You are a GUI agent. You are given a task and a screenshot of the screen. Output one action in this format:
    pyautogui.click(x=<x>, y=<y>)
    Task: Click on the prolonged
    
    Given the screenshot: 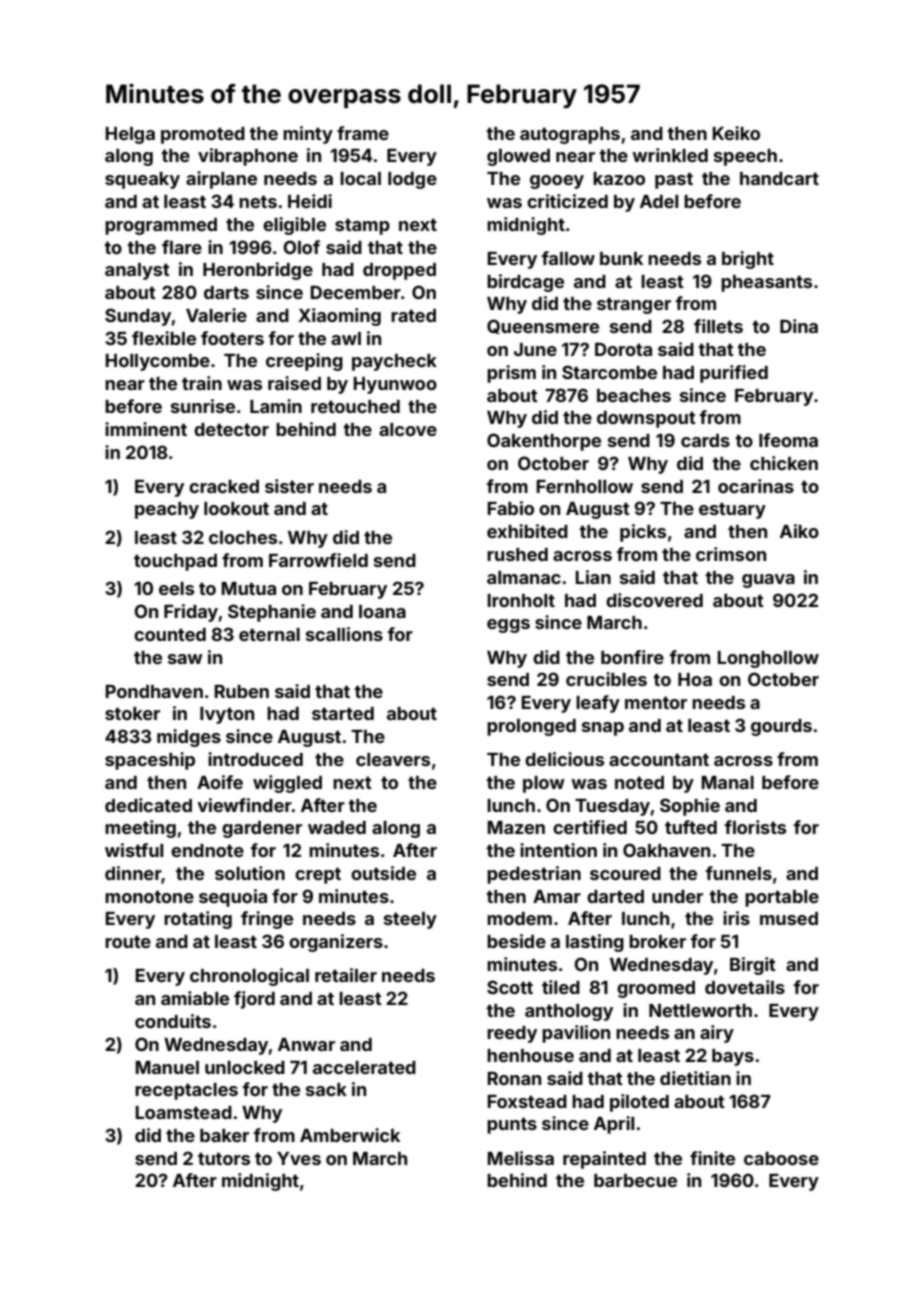 What is the action you would take?
    pyautogui.click(x=531, y=727)
